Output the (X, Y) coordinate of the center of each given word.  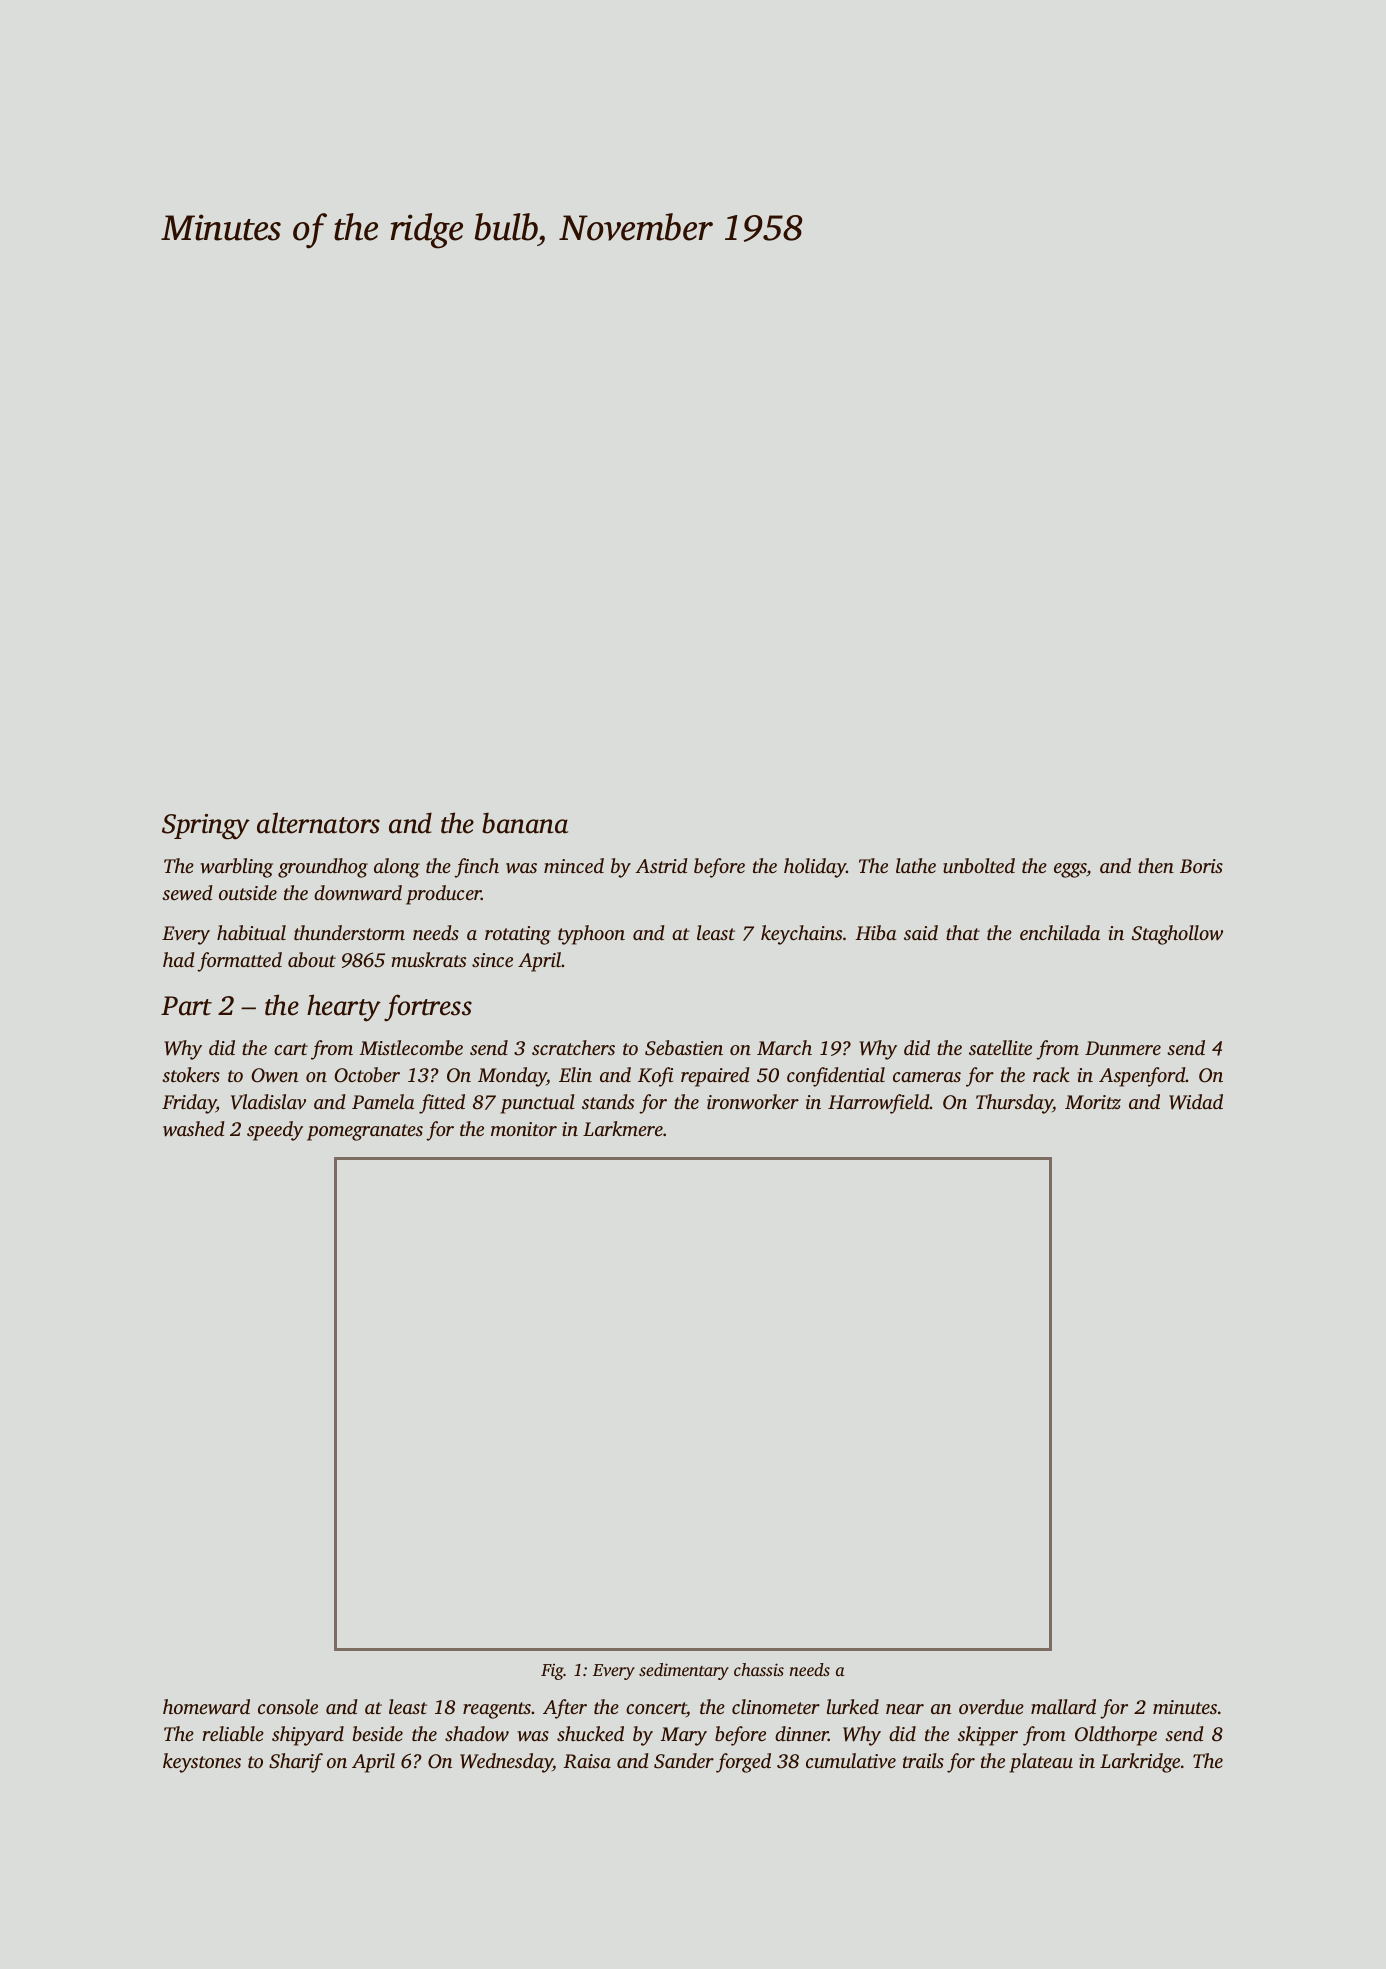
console (288, 1706)
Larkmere (623, 1128)
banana (525, 823)
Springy (206, 827)
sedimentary (684, 1671)
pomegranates (365, 1132)
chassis (759, 1669)
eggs (1070, 870)
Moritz (1093, 1102)
